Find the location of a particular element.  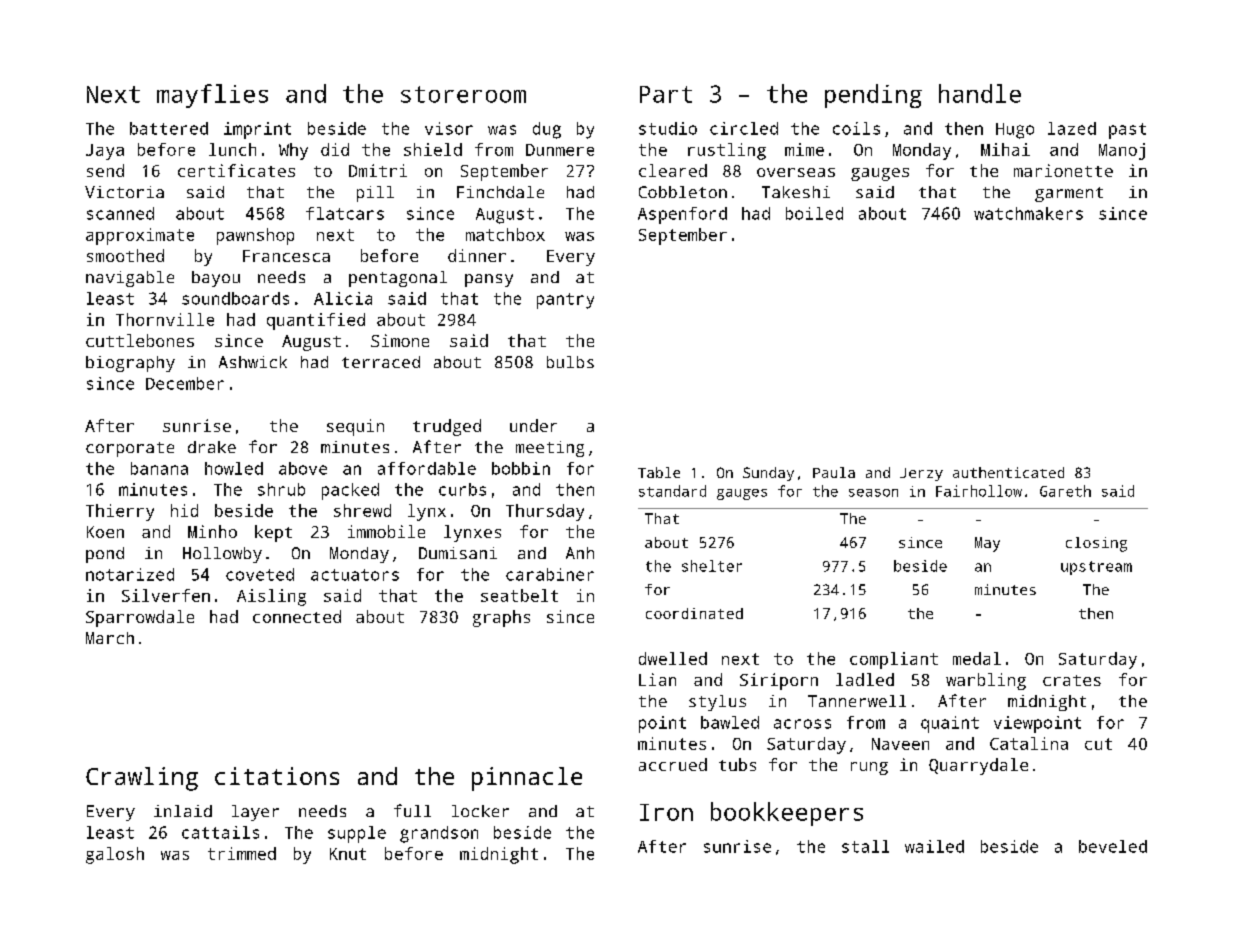

rustling is located at coordinates (727, 151).
